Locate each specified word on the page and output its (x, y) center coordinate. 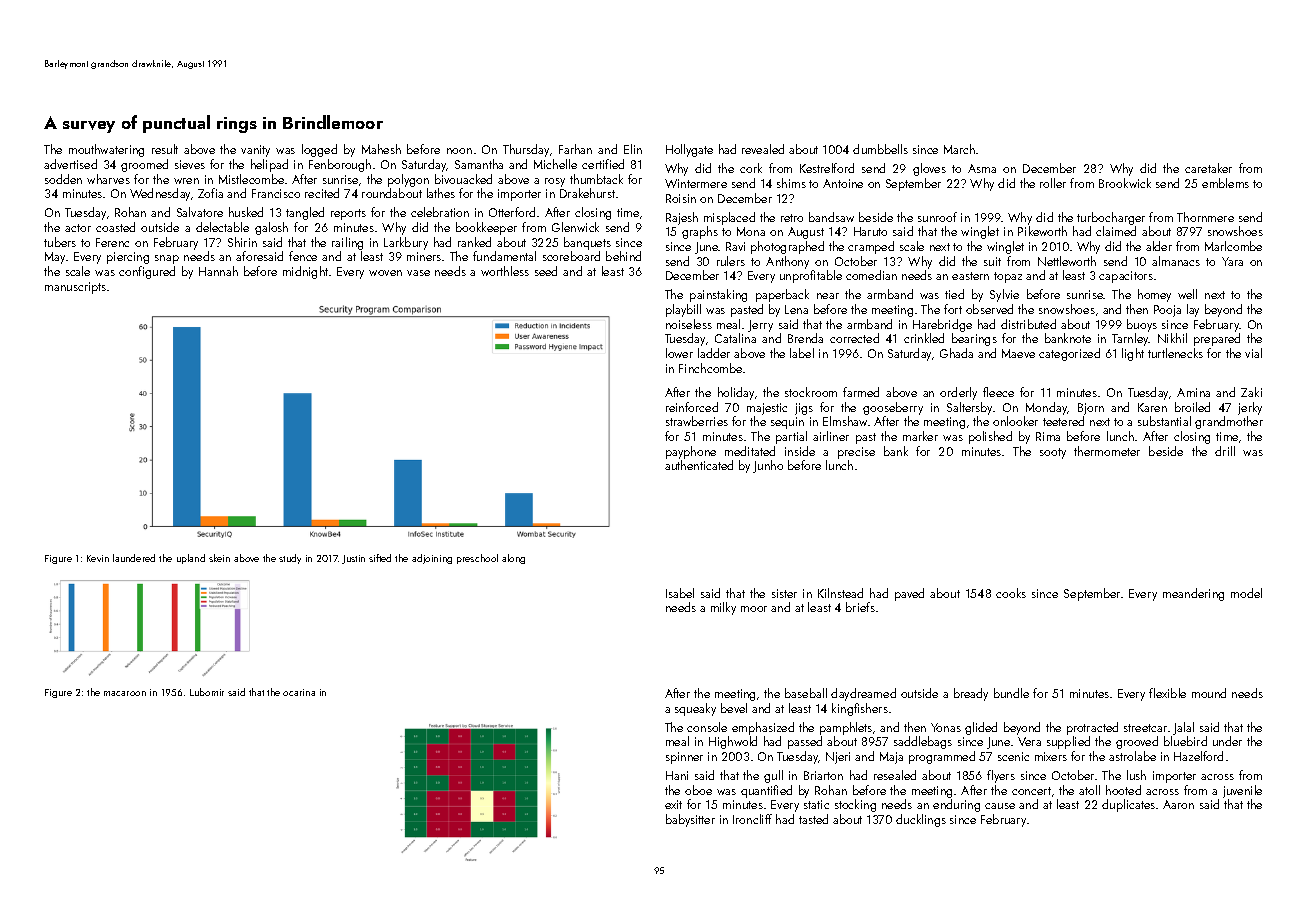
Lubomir (207, 692)
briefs (860, 607)
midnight (305, 272)
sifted (380, 558)
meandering (1193, 594)
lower (679, 353)
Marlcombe (1233, 246)
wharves (108, 179)
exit (673, 804)
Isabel (680, 593)
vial (1253, 353)
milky (723, 608)
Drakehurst (587, 193)
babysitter (690, 820)
